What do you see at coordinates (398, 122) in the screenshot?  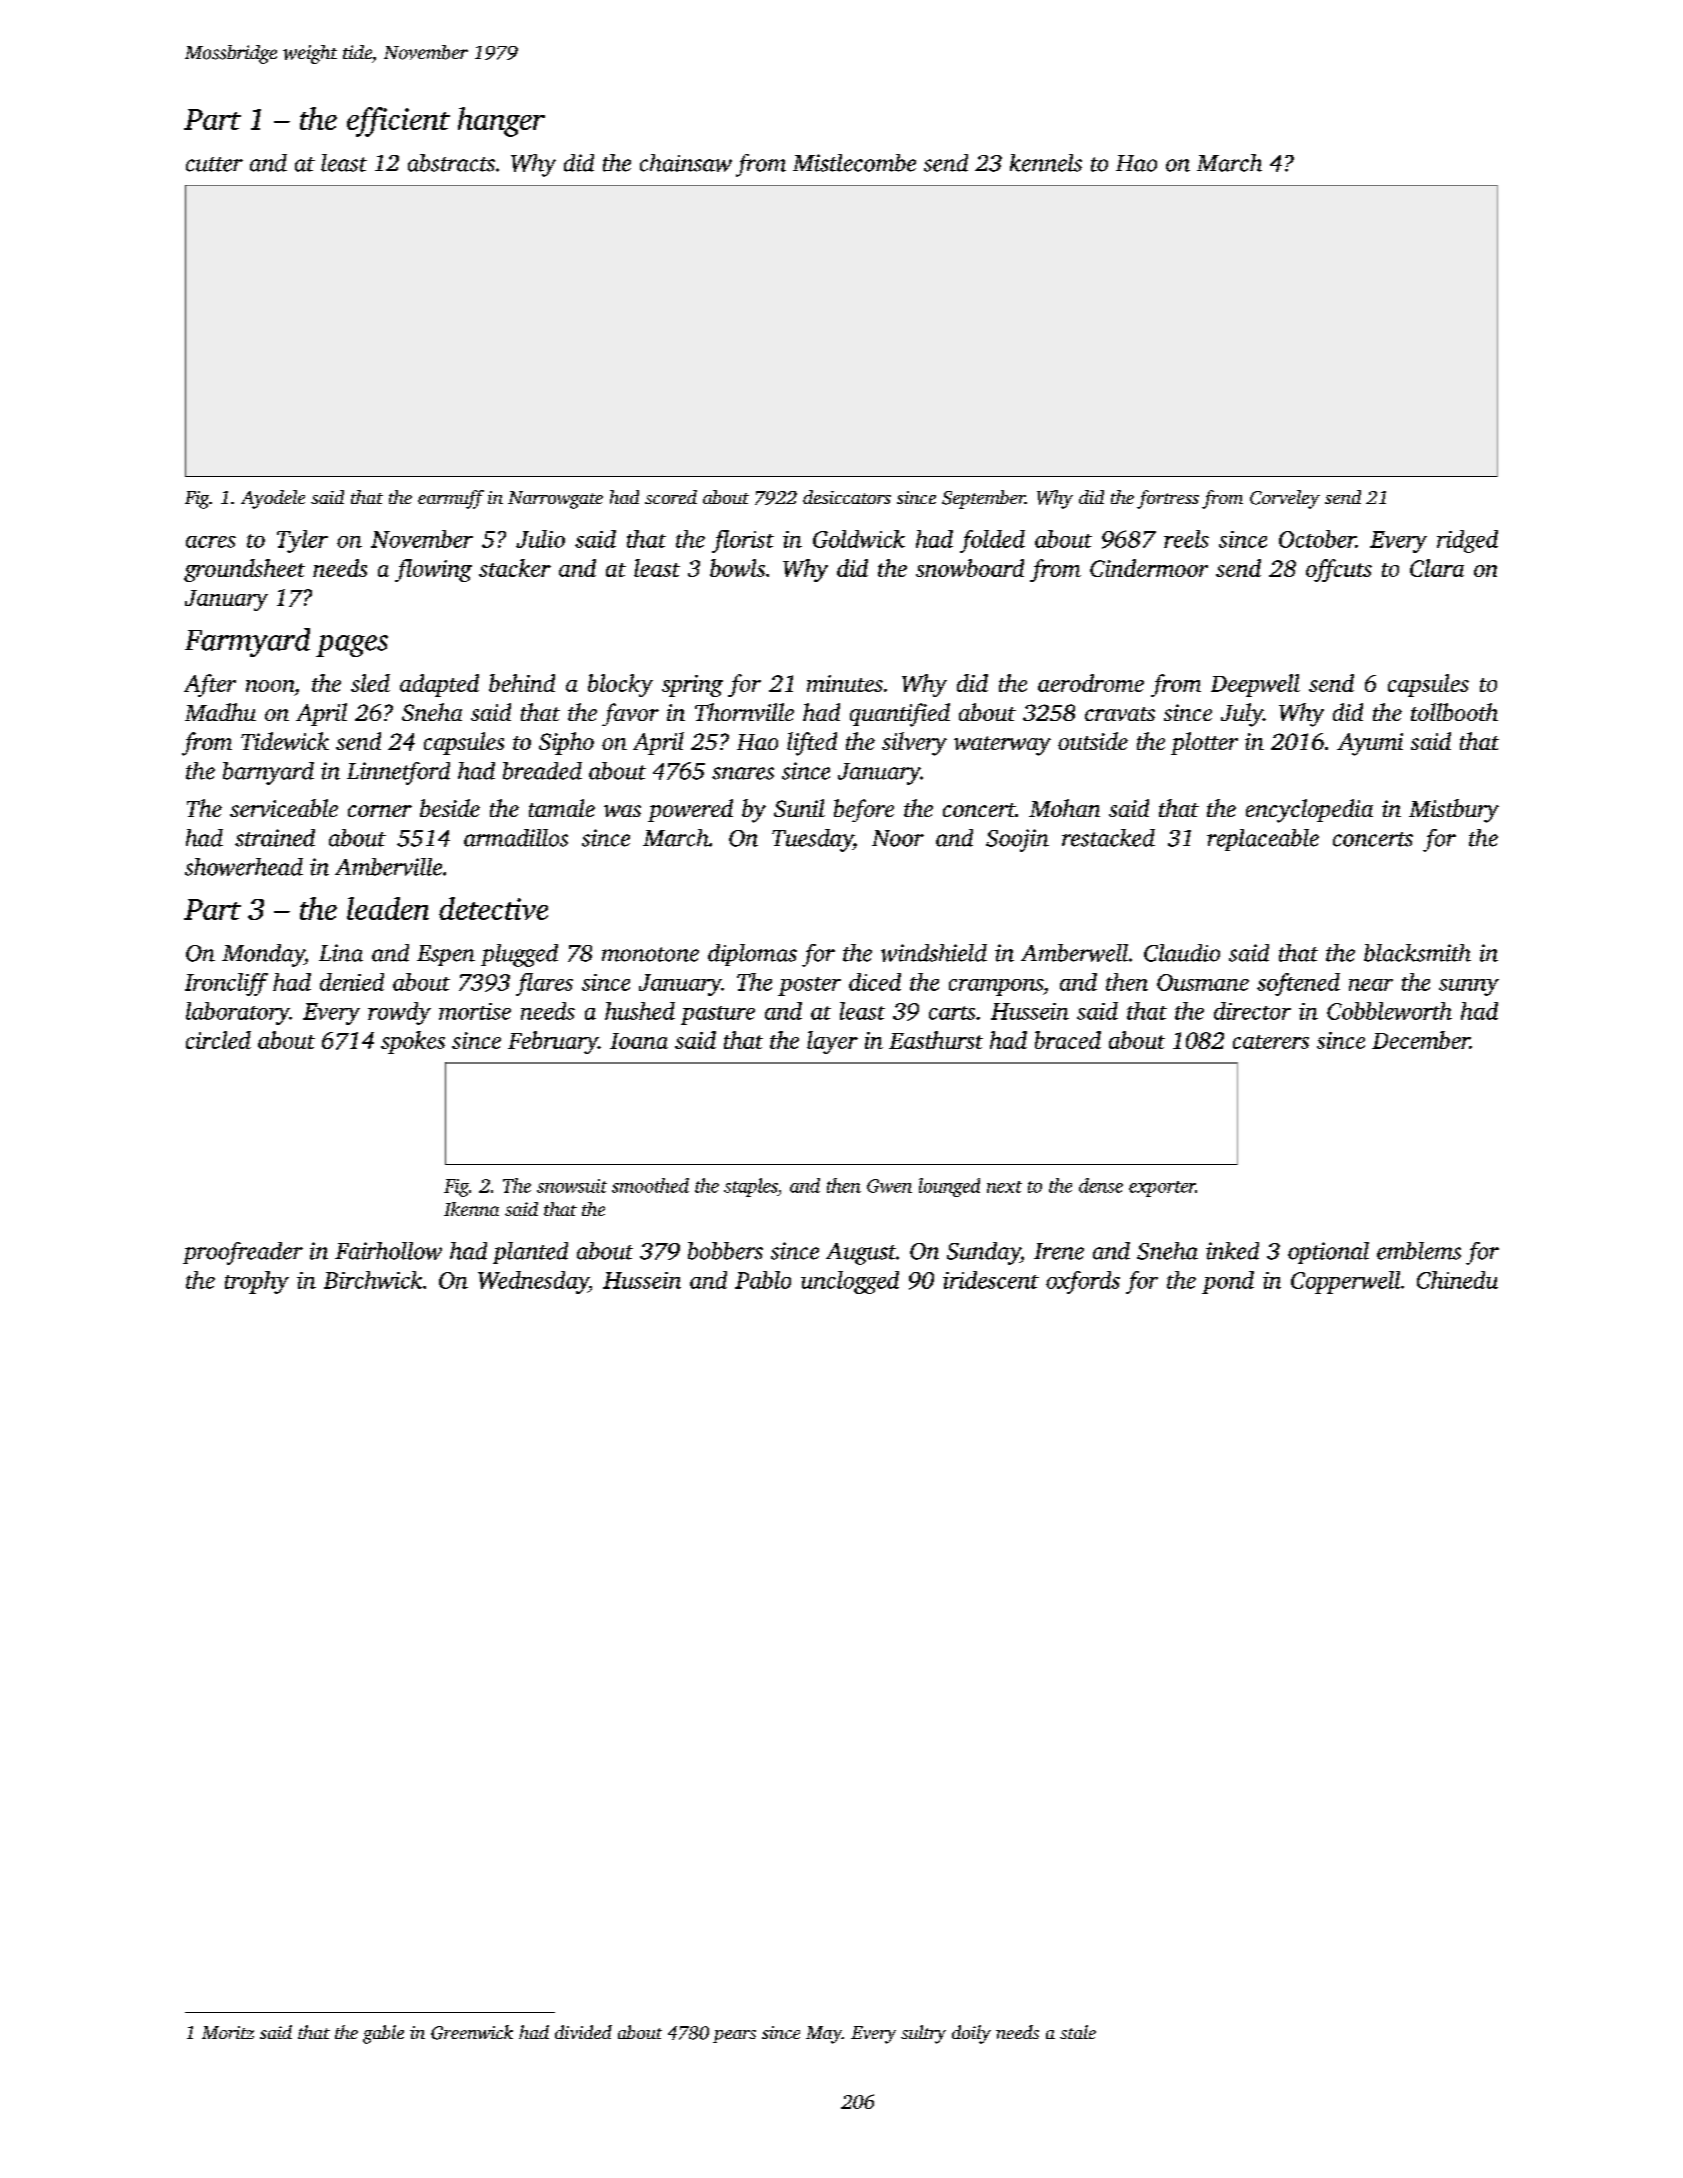 I see `efficient` at bounding box center [398, 122].
